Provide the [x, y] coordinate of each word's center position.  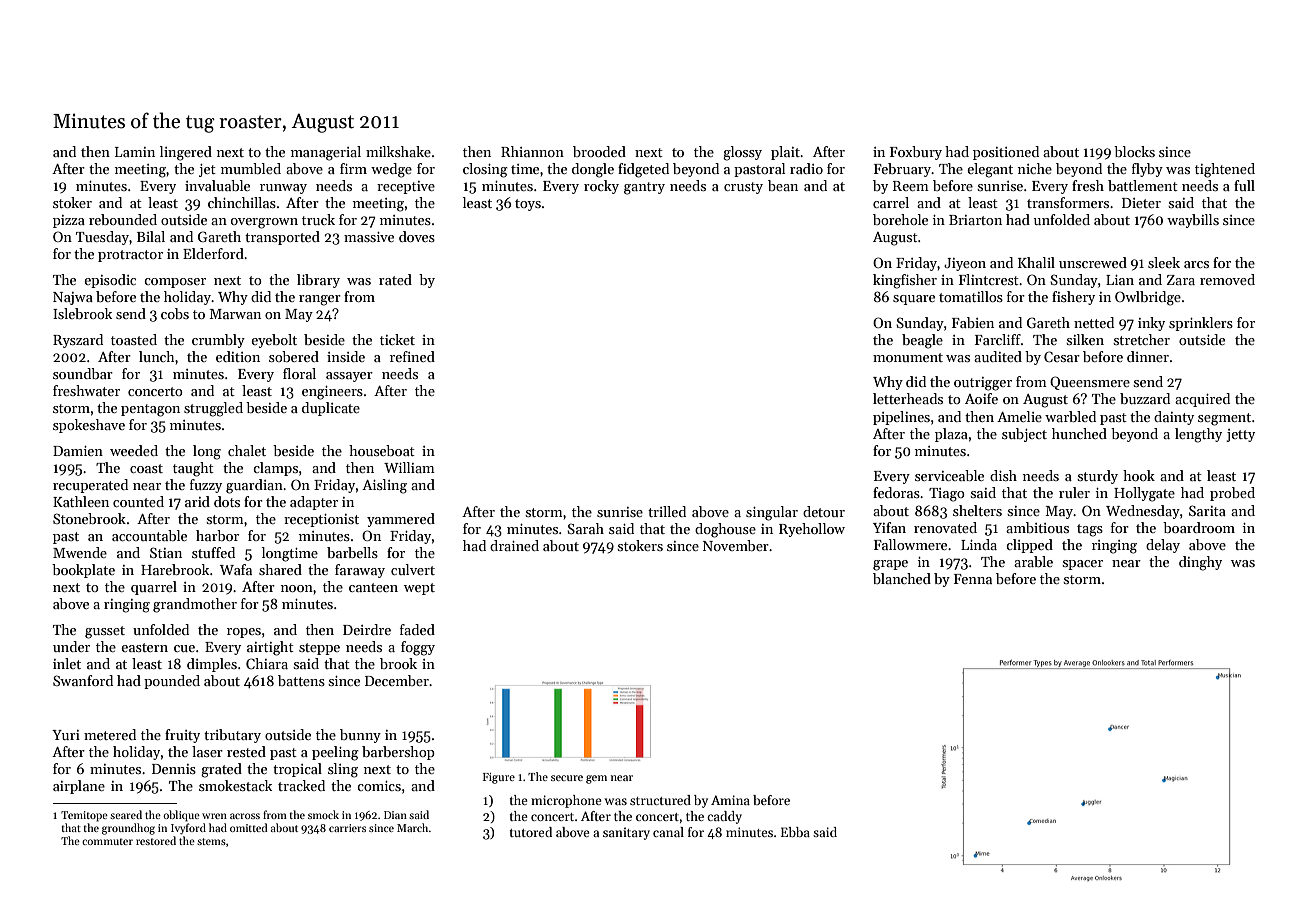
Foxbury [916, 153]
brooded [599, 151]
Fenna [973, 579]
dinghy [1200, 563]
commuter [107, 841]
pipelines [901, 418]
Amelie [1019, 416]
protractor [130, 256]
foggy [418, 648]
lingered [186, 153]
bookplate [83, 571]
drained [514, 545]
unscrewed [1093, 262]
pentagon [150, 410]
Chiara [267, 663]
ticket [397, 339]
